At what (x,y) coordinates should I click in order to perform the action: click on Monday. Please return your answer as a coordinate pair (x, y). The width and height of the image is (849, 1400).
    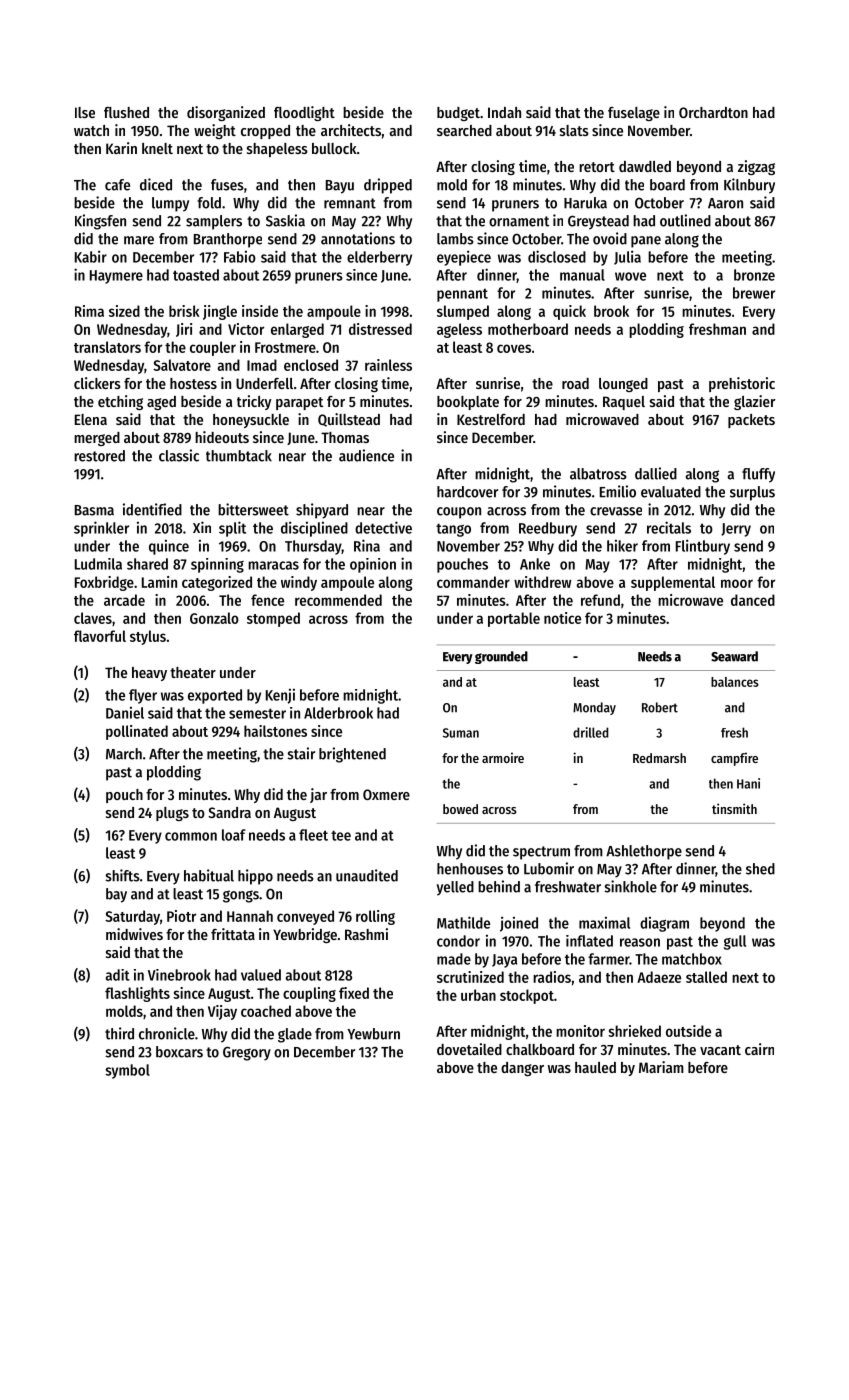
    Looking at the image, I should click on (594, 708).
